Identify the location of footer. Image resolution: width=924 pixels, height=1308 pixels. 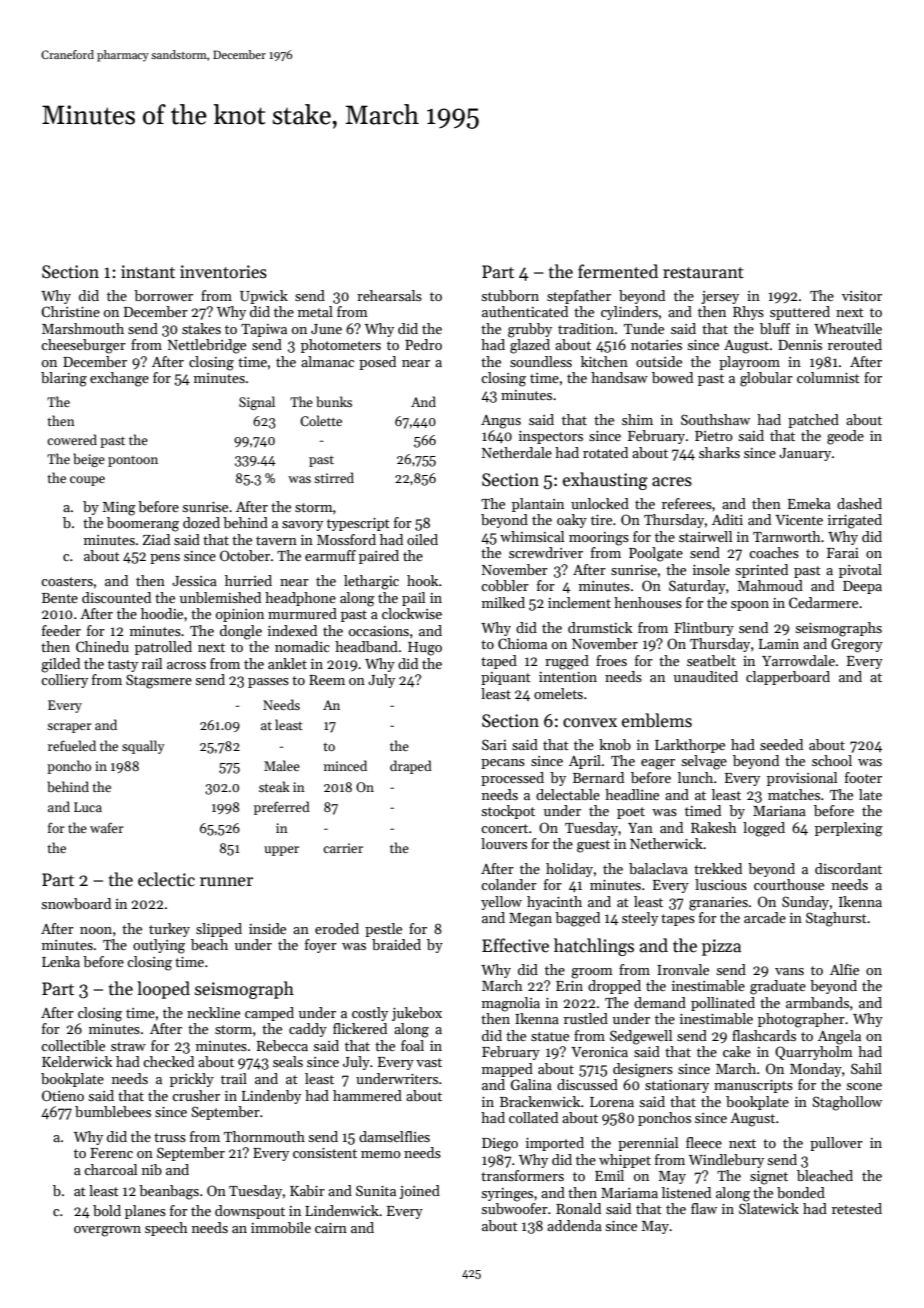
(863, 777).
